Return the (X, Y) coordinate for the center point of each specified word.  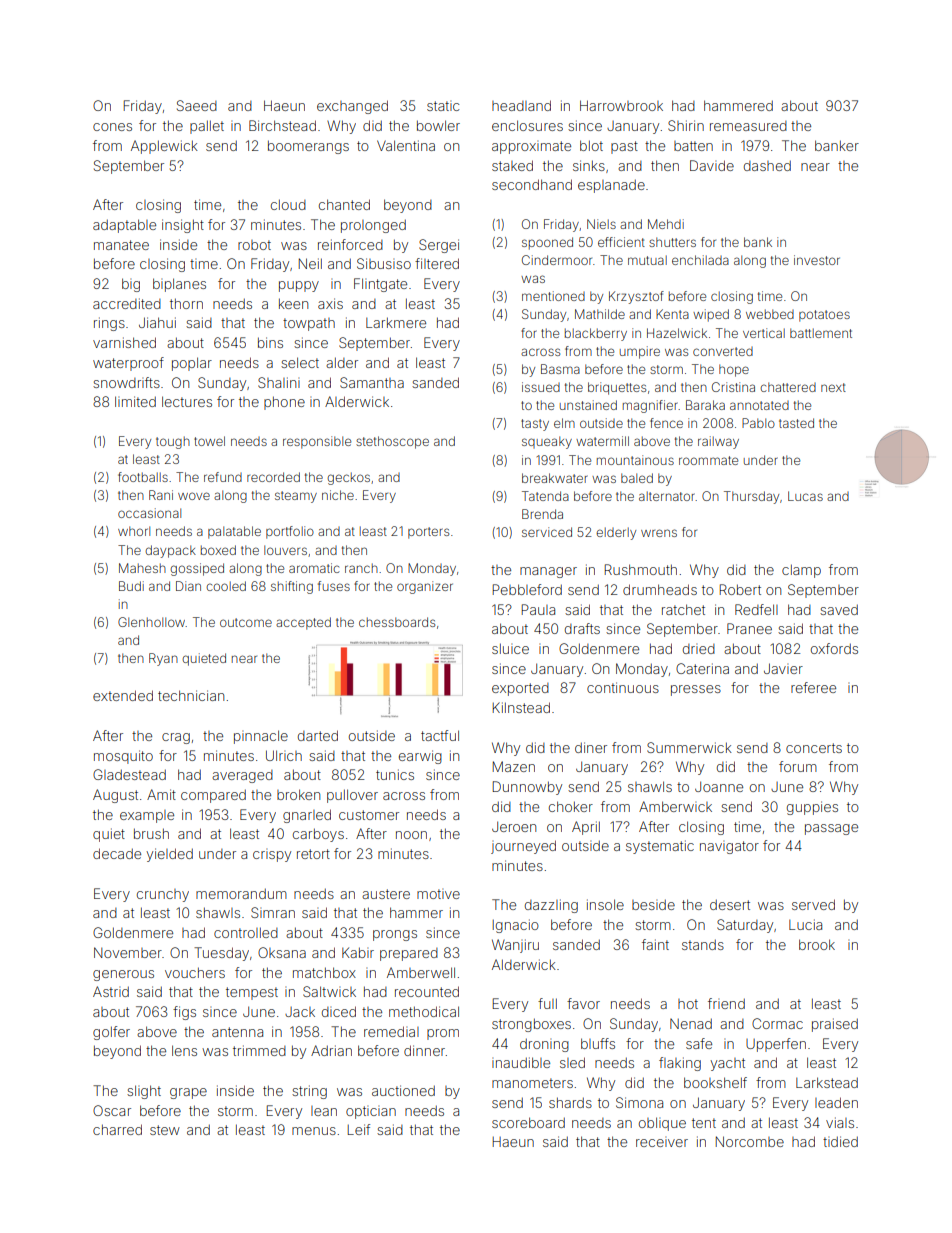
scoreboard (528, 1122)
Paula (538, 609)
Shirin (686, 125)
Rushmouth (641, 569)
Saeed (197, 105)
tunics (395, 774)
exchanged (352, 107)
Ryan (163, 659)
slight (144, 1092)
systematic (660, 847)
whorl (134, 531)
